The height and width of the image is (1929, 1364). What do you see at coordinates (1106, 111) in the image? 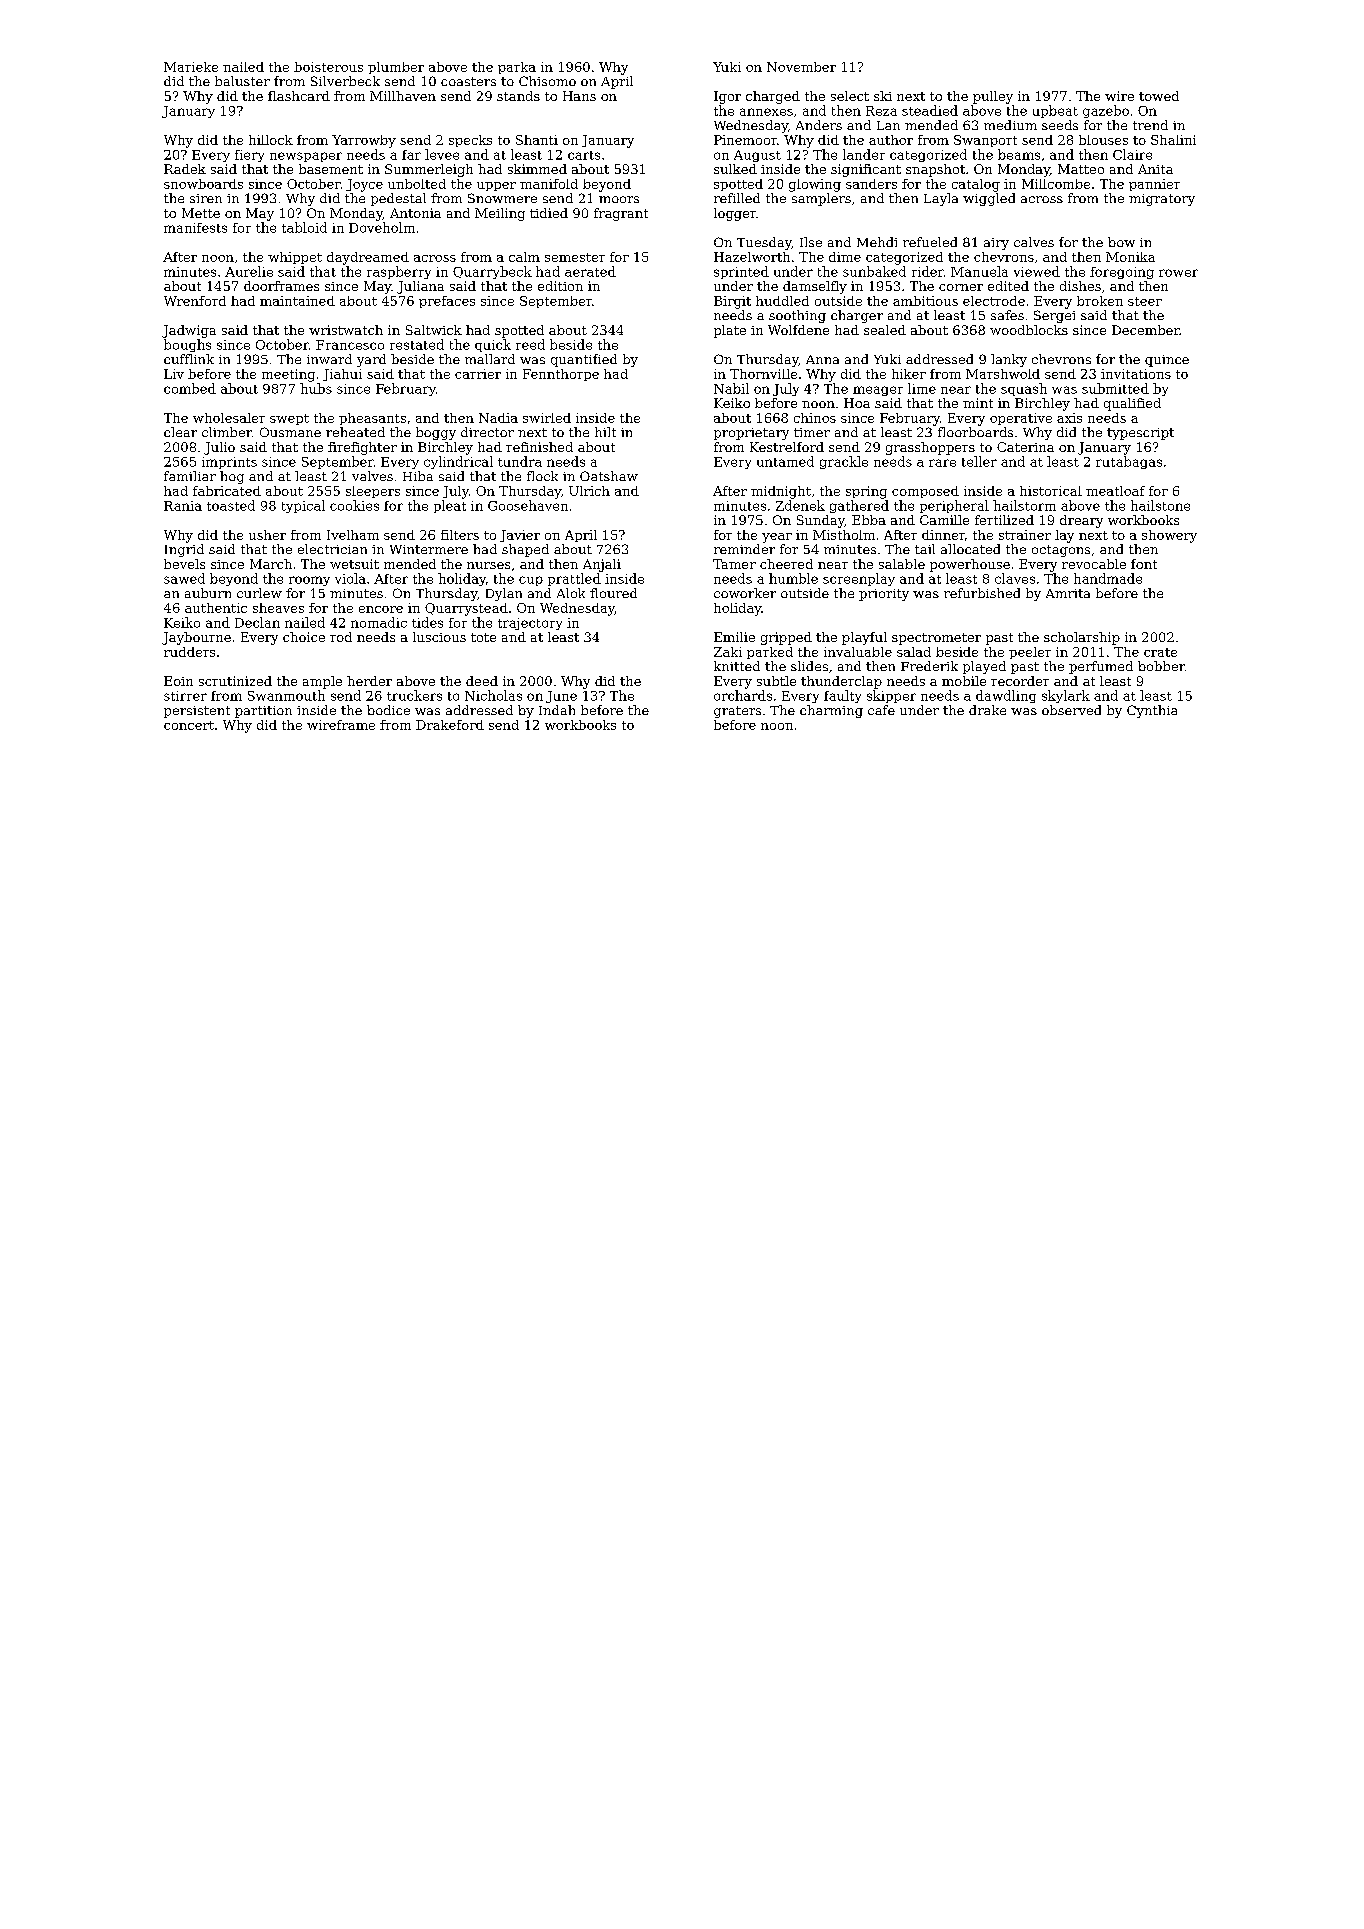
I see `gazebo` at bounding box center [1106, 111].
